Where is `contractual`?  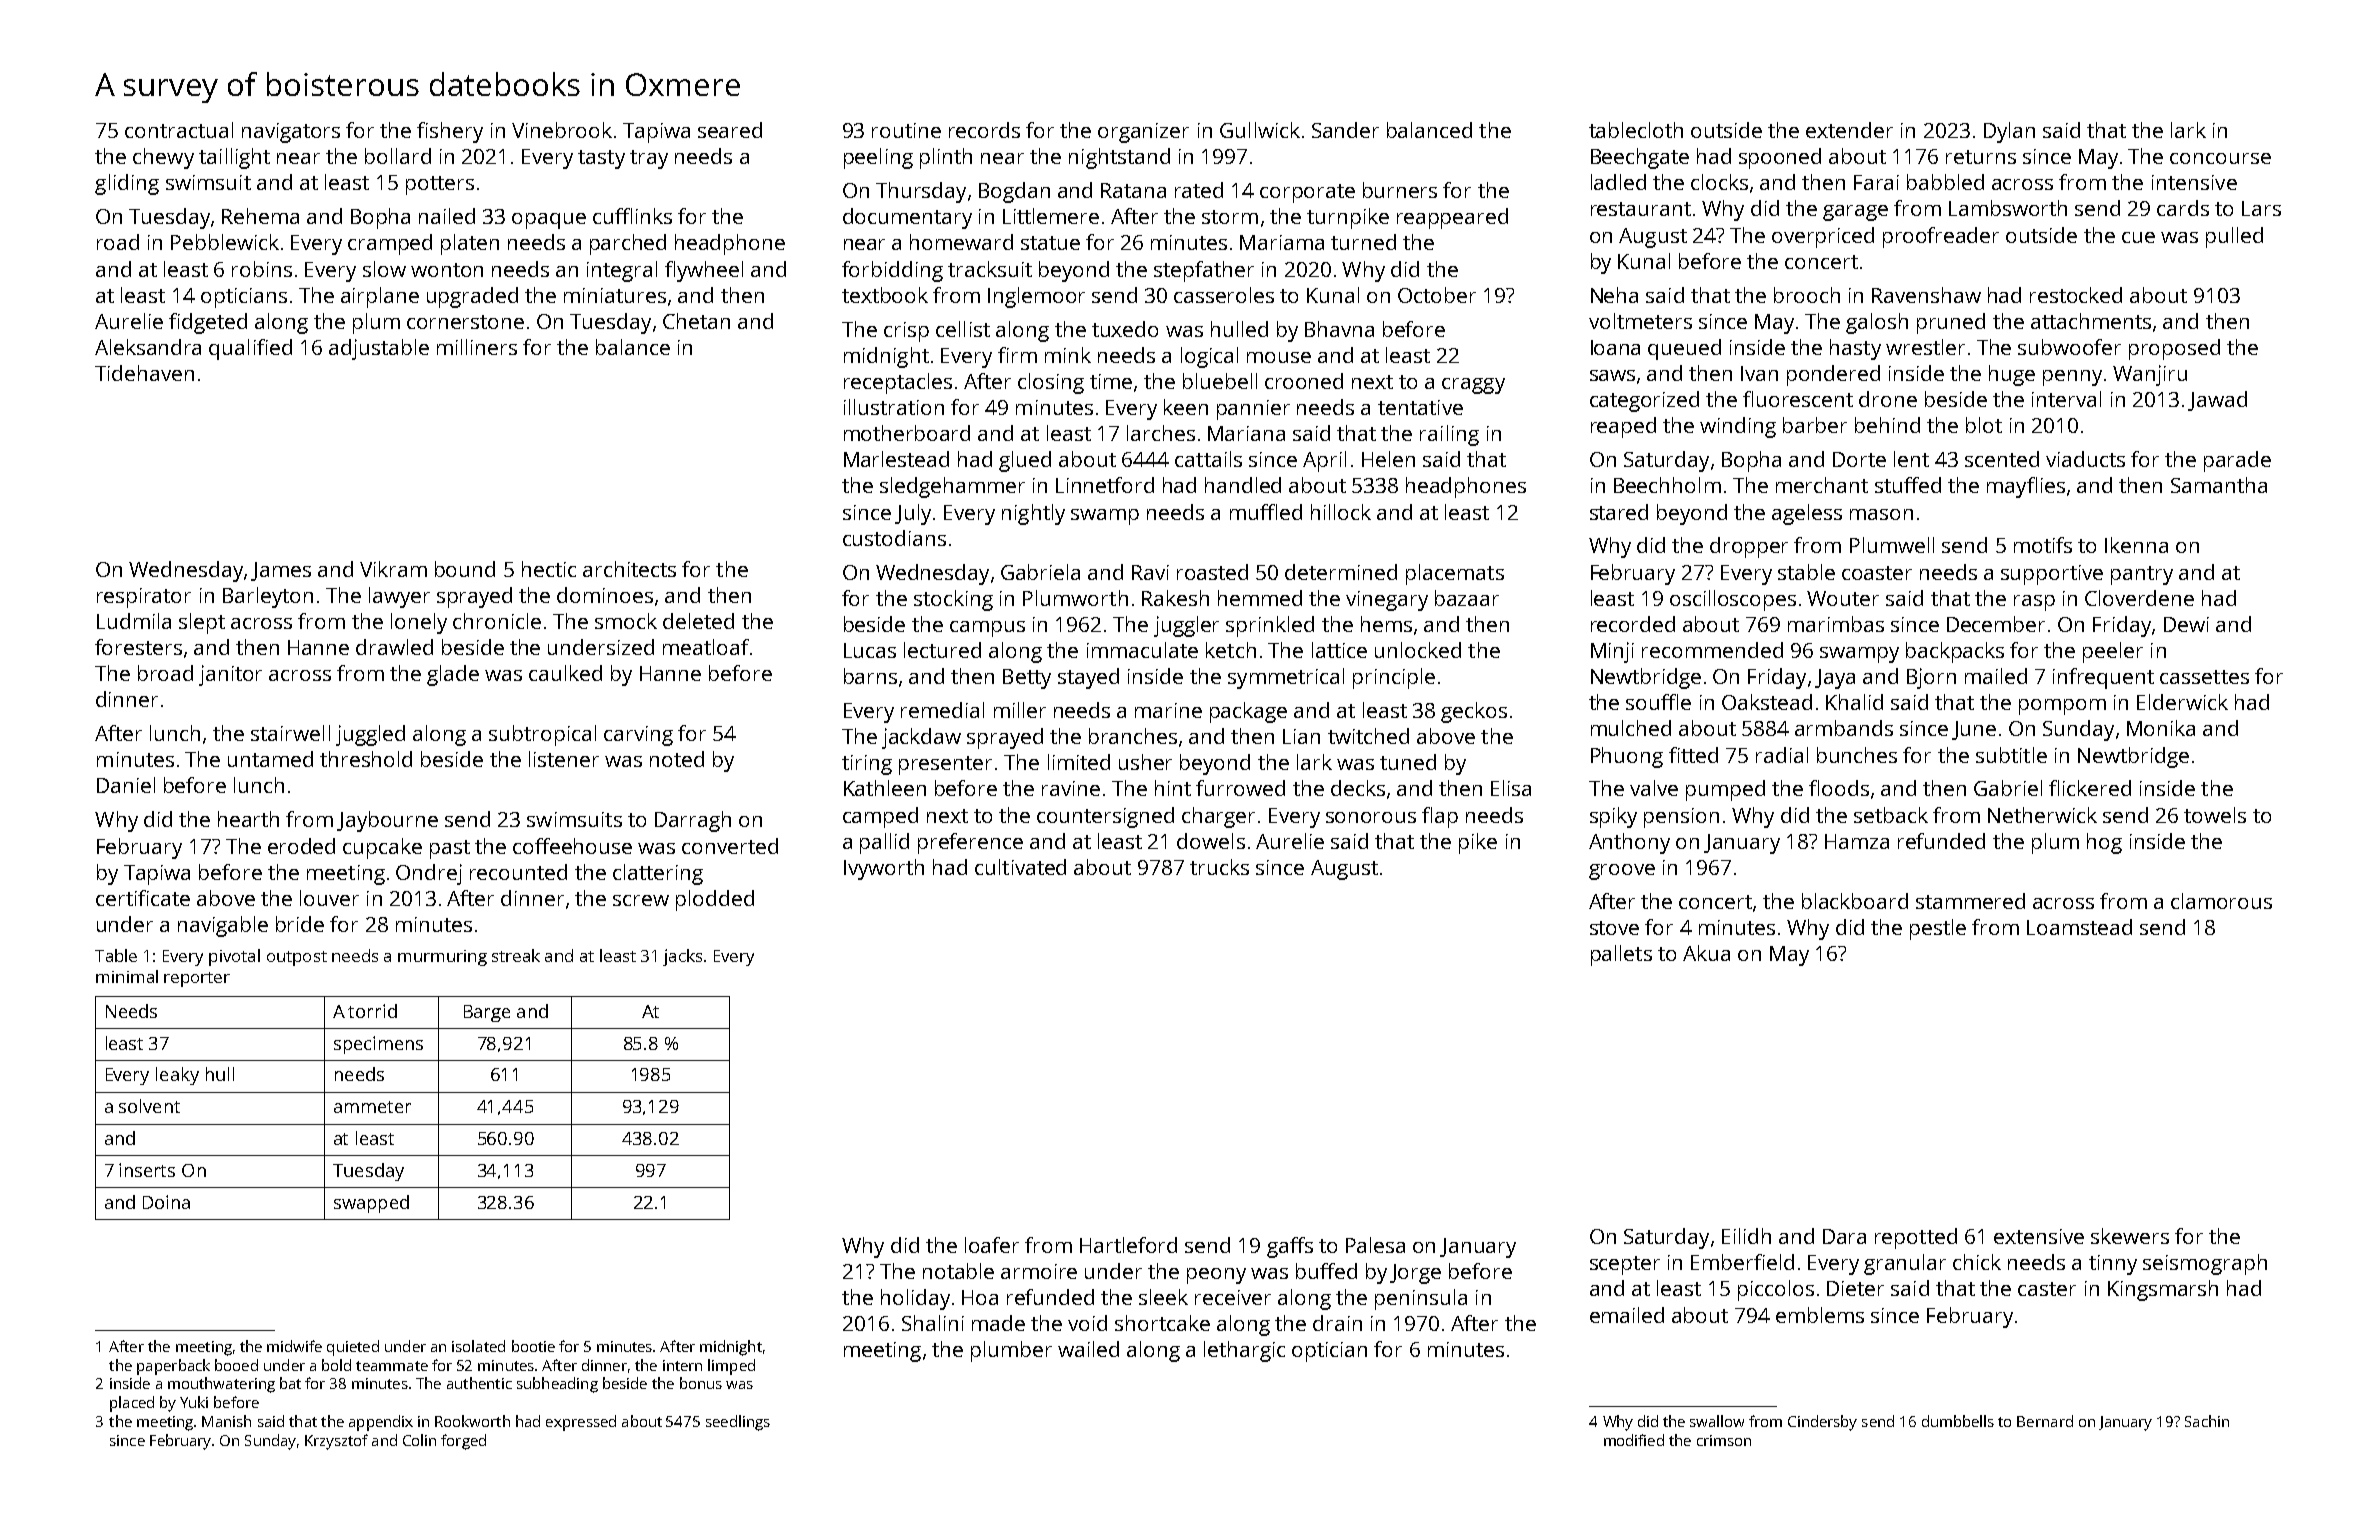
contractual is located at coordinates (179, 130).
